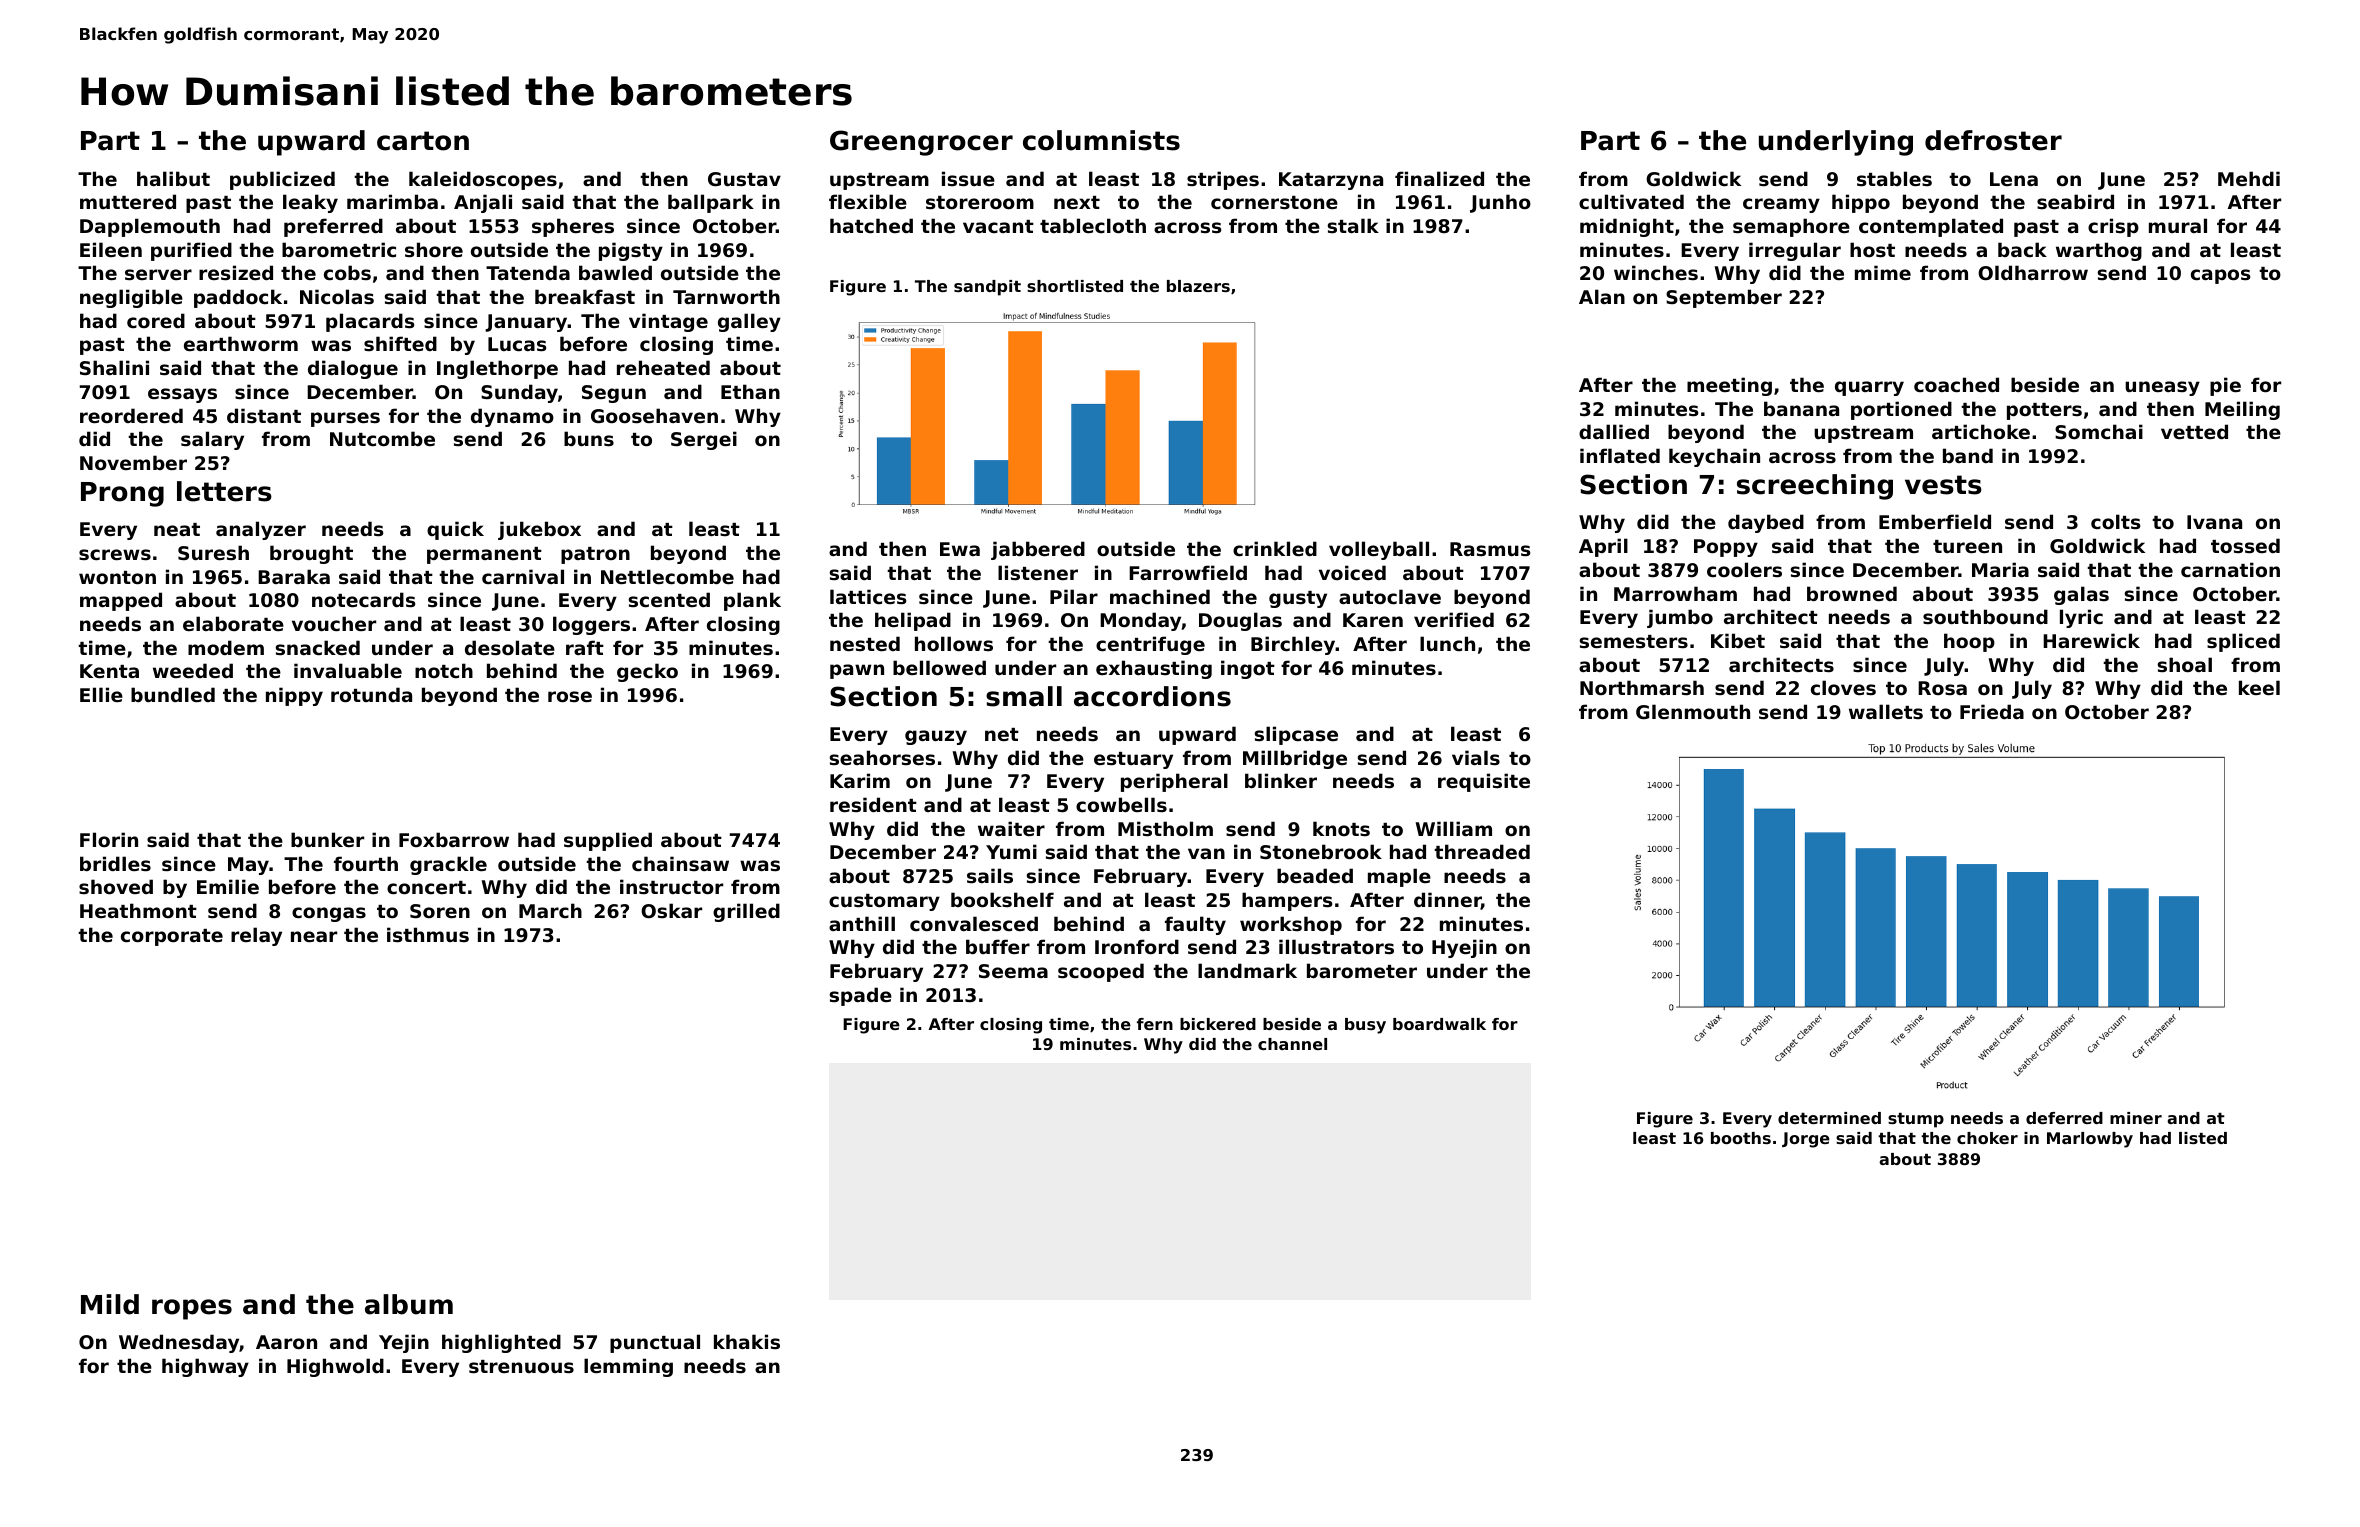 The image size is (2360, 1527). Describe the element at coordinates (205, 1367) in the document. I see `highway` at that location.
